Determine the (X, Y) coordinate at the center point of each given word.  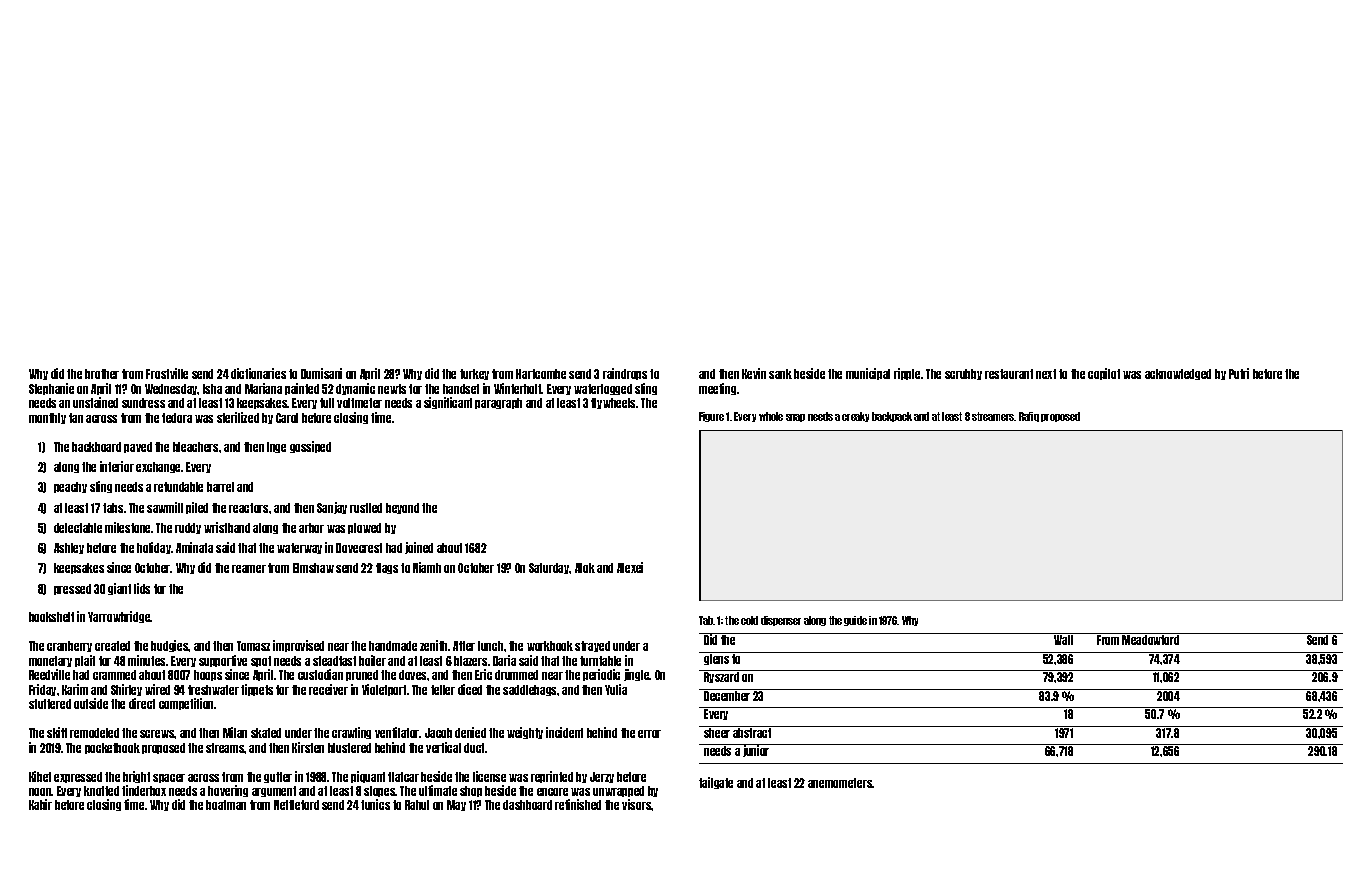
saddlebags (529, 690)
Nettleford (296, 805)
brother (102, 374)
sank (780, 374)
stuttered (50, 704)
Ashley (69, 548)
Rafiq (1029, 417)
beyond (402, 508)
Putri (1239, 373)
